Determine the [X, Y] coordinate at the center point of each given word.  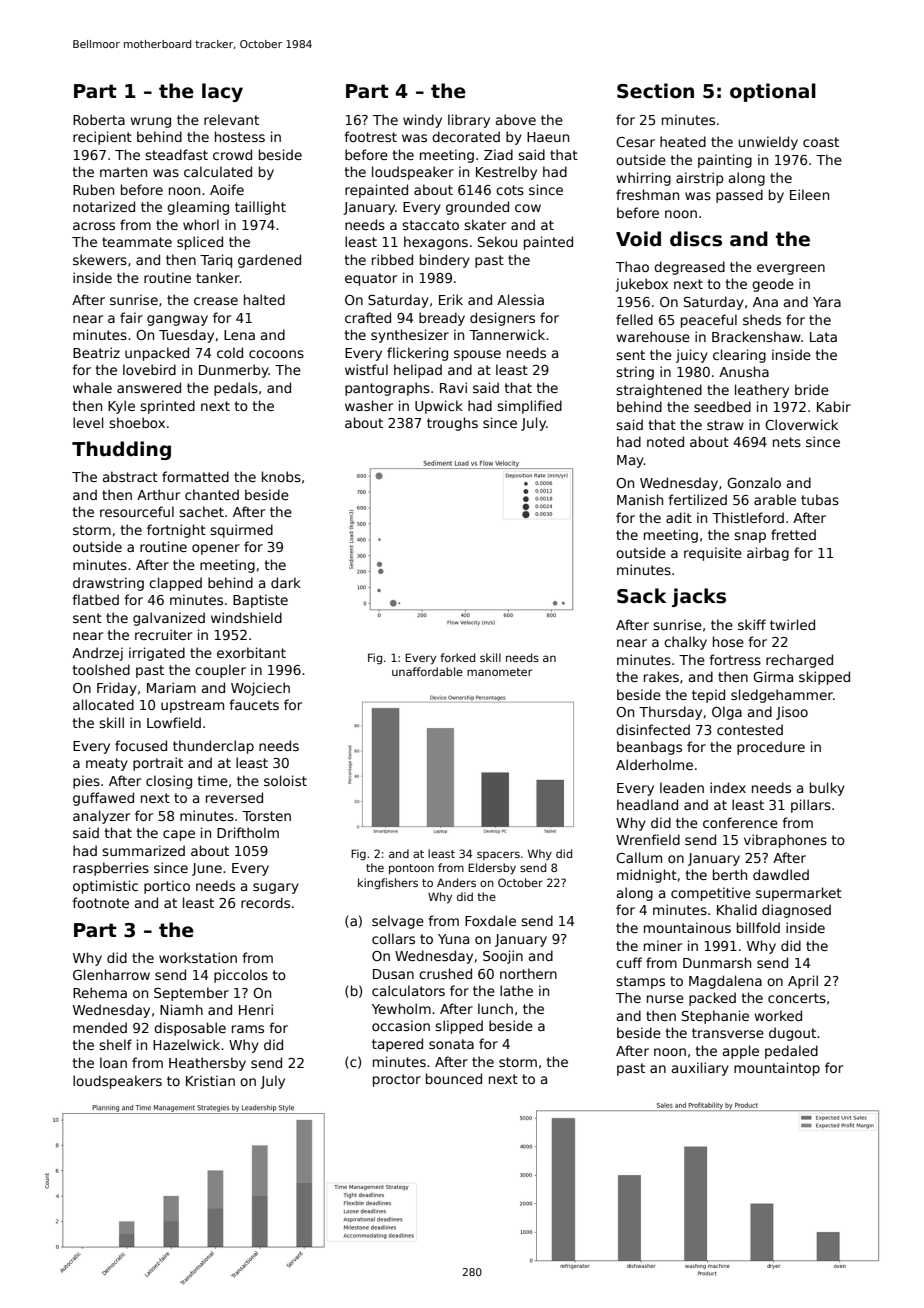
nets [787, 442]
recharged [799, 661]
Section [655, 91]
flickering [417, 354]
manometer [499, 672]
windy [422, 121]
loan [113, 1062]
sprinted [167, 407]
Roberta [99, 119]
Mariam [171, 687]
